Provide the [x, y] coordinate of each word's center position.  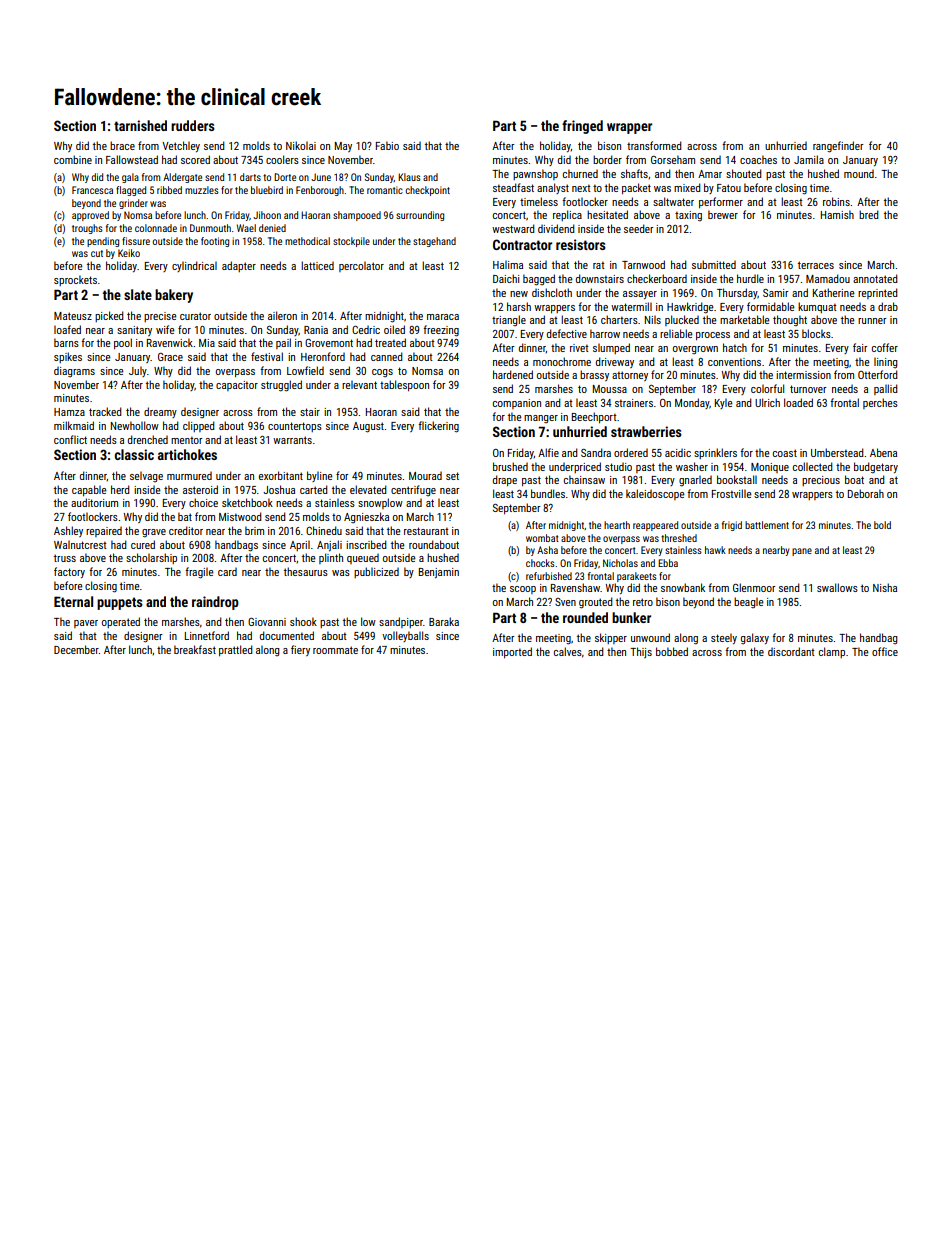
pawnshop [535, 174]
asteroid [200, 489]
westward [513, 228]
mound [859, 173]
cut [97, 253]
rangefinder [838, 147]
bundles [548, 493]
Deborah [866, 493]
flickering [438, 427]
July [138, 371]
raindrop [215, 603]
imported [512, 652]
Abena [883, 452]
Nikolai [301, 145]
